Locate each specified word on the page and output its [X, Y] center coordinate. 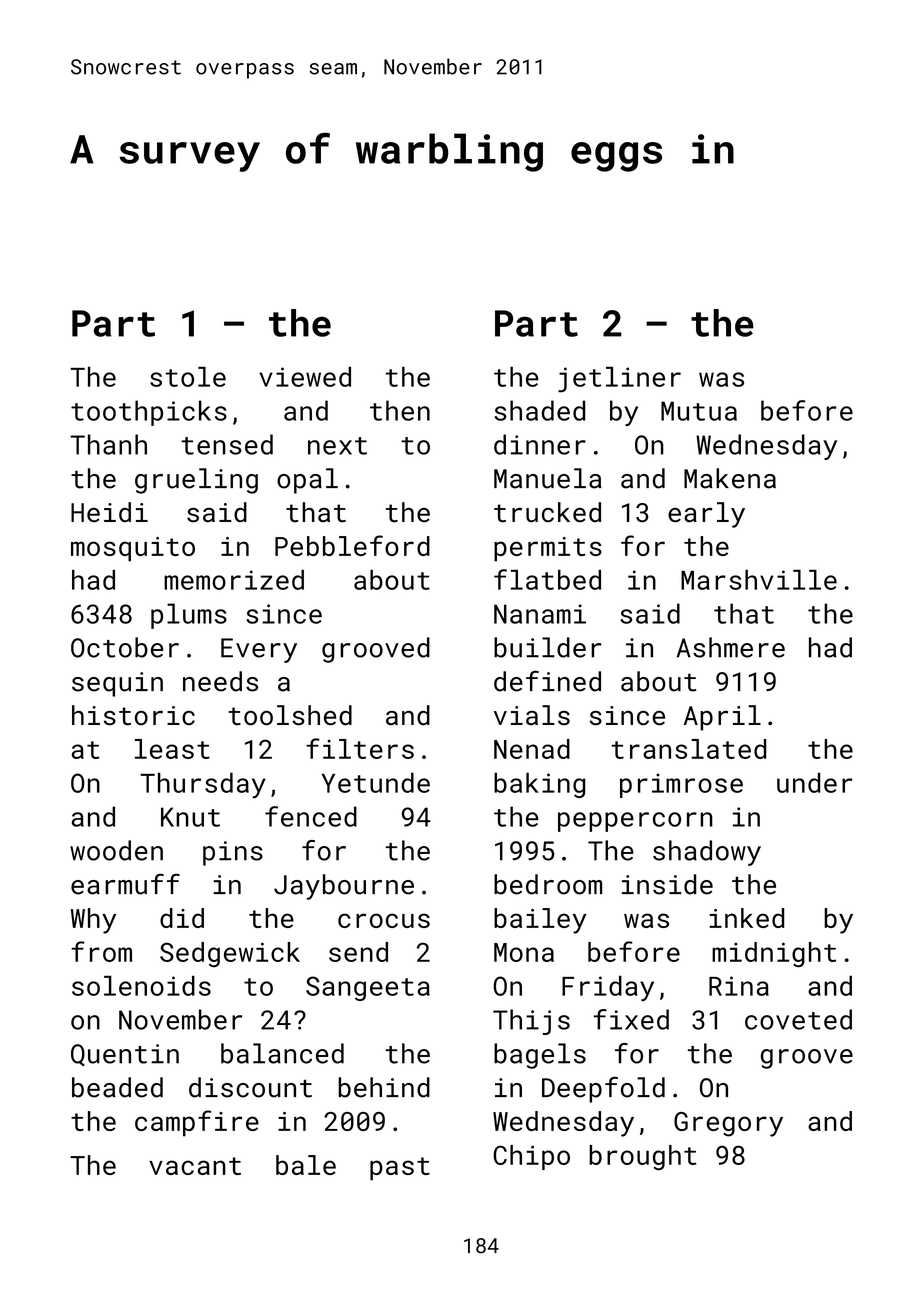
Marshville [759, 580]
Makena [730, 478]
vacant [195, 1166]
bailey [540, 921]
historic [133, 715]
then [400, 410]
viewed [305, 377]
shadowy [707, 853]
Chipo [531, 1157]
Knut [190, 817]
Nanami [540, 614]
